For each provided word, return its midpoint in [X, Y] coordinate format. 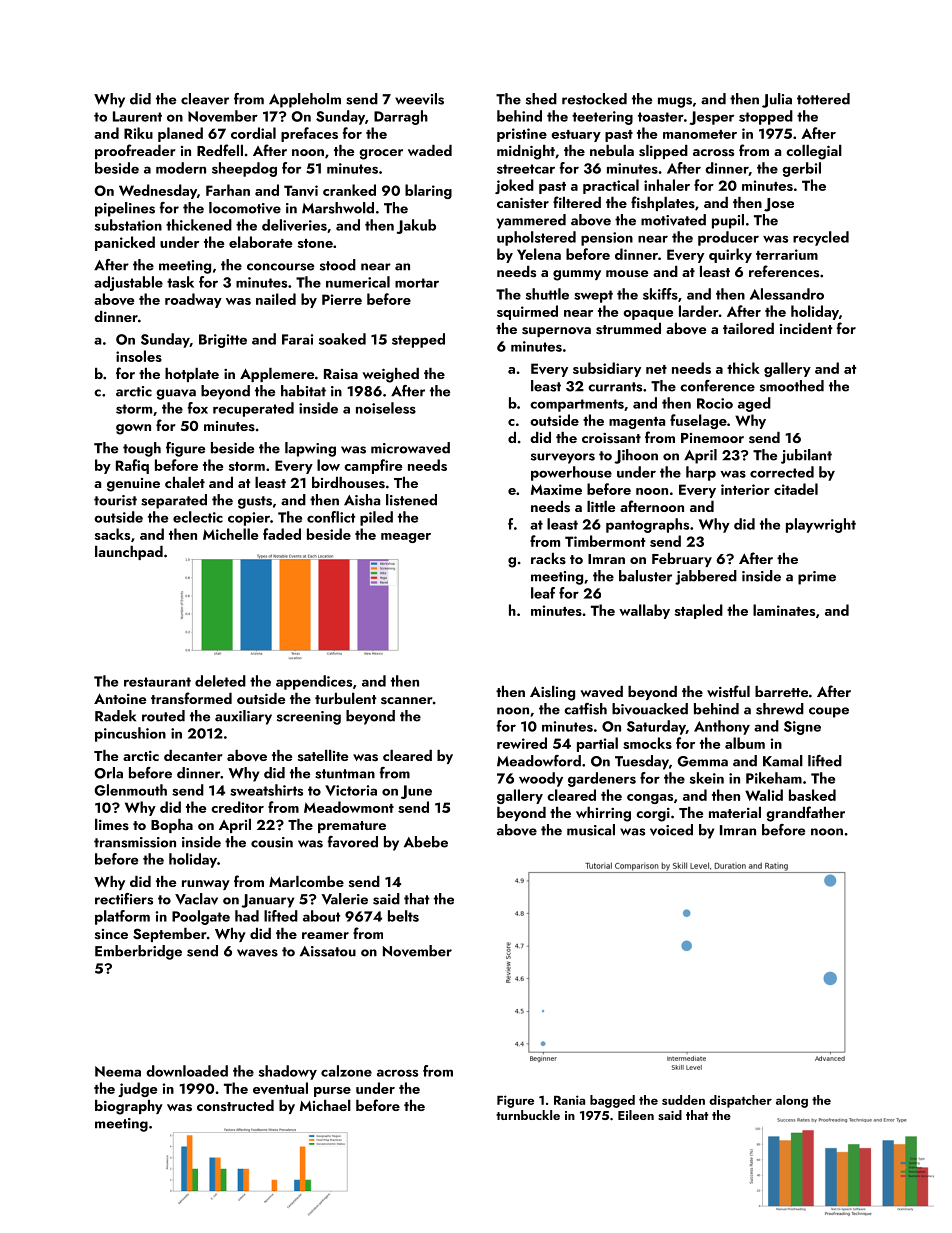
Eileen [636, 1115]
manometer [700, 134]
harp [701, 473]
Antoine [120, 698]
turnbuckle [528, 1115]
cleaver [205, 99]
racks [548, 559]
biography [129, 1107]
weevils [419, 99]
